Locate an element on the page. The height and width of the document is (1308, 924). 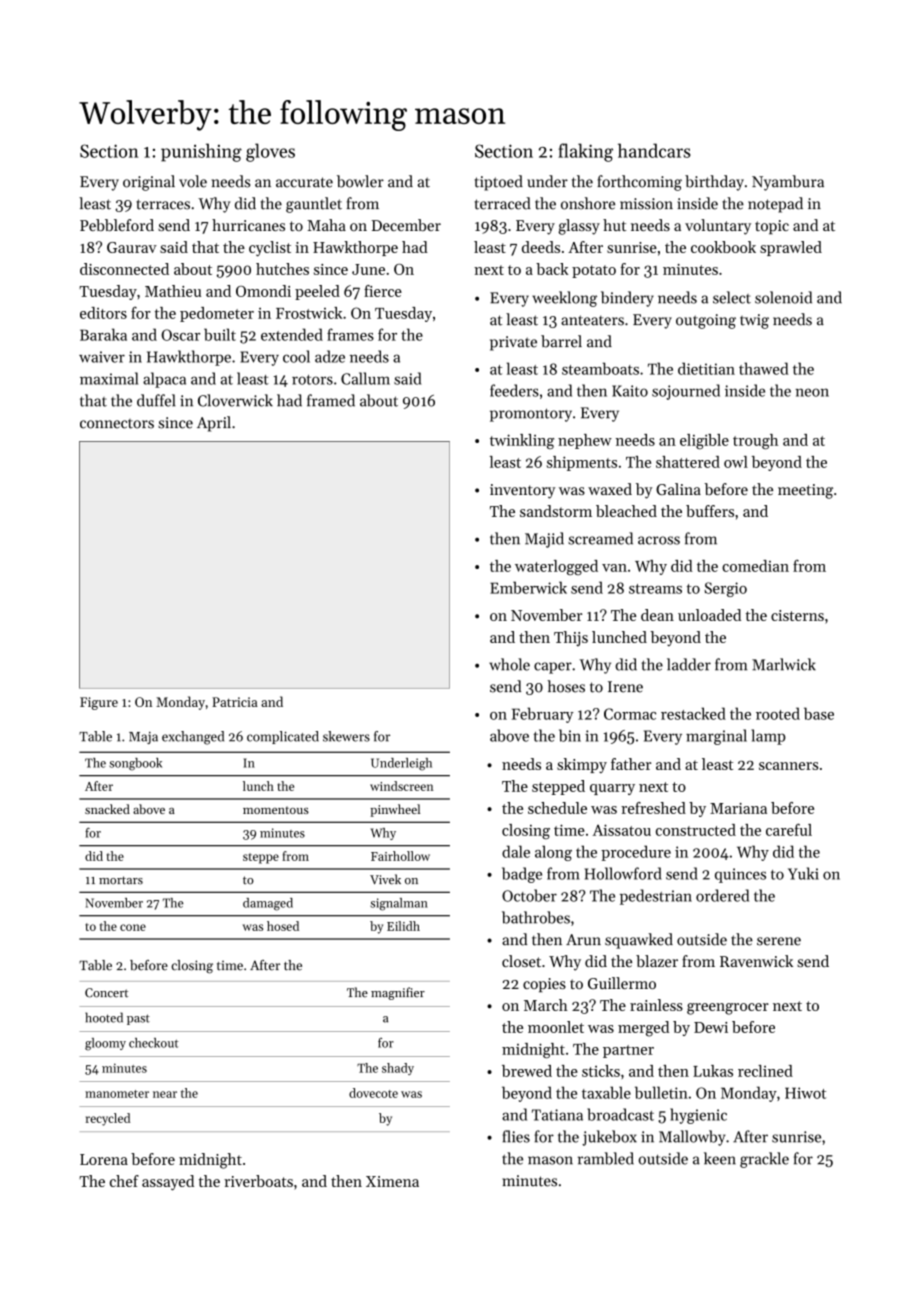
ordered is located at coordinates (722, 895).
